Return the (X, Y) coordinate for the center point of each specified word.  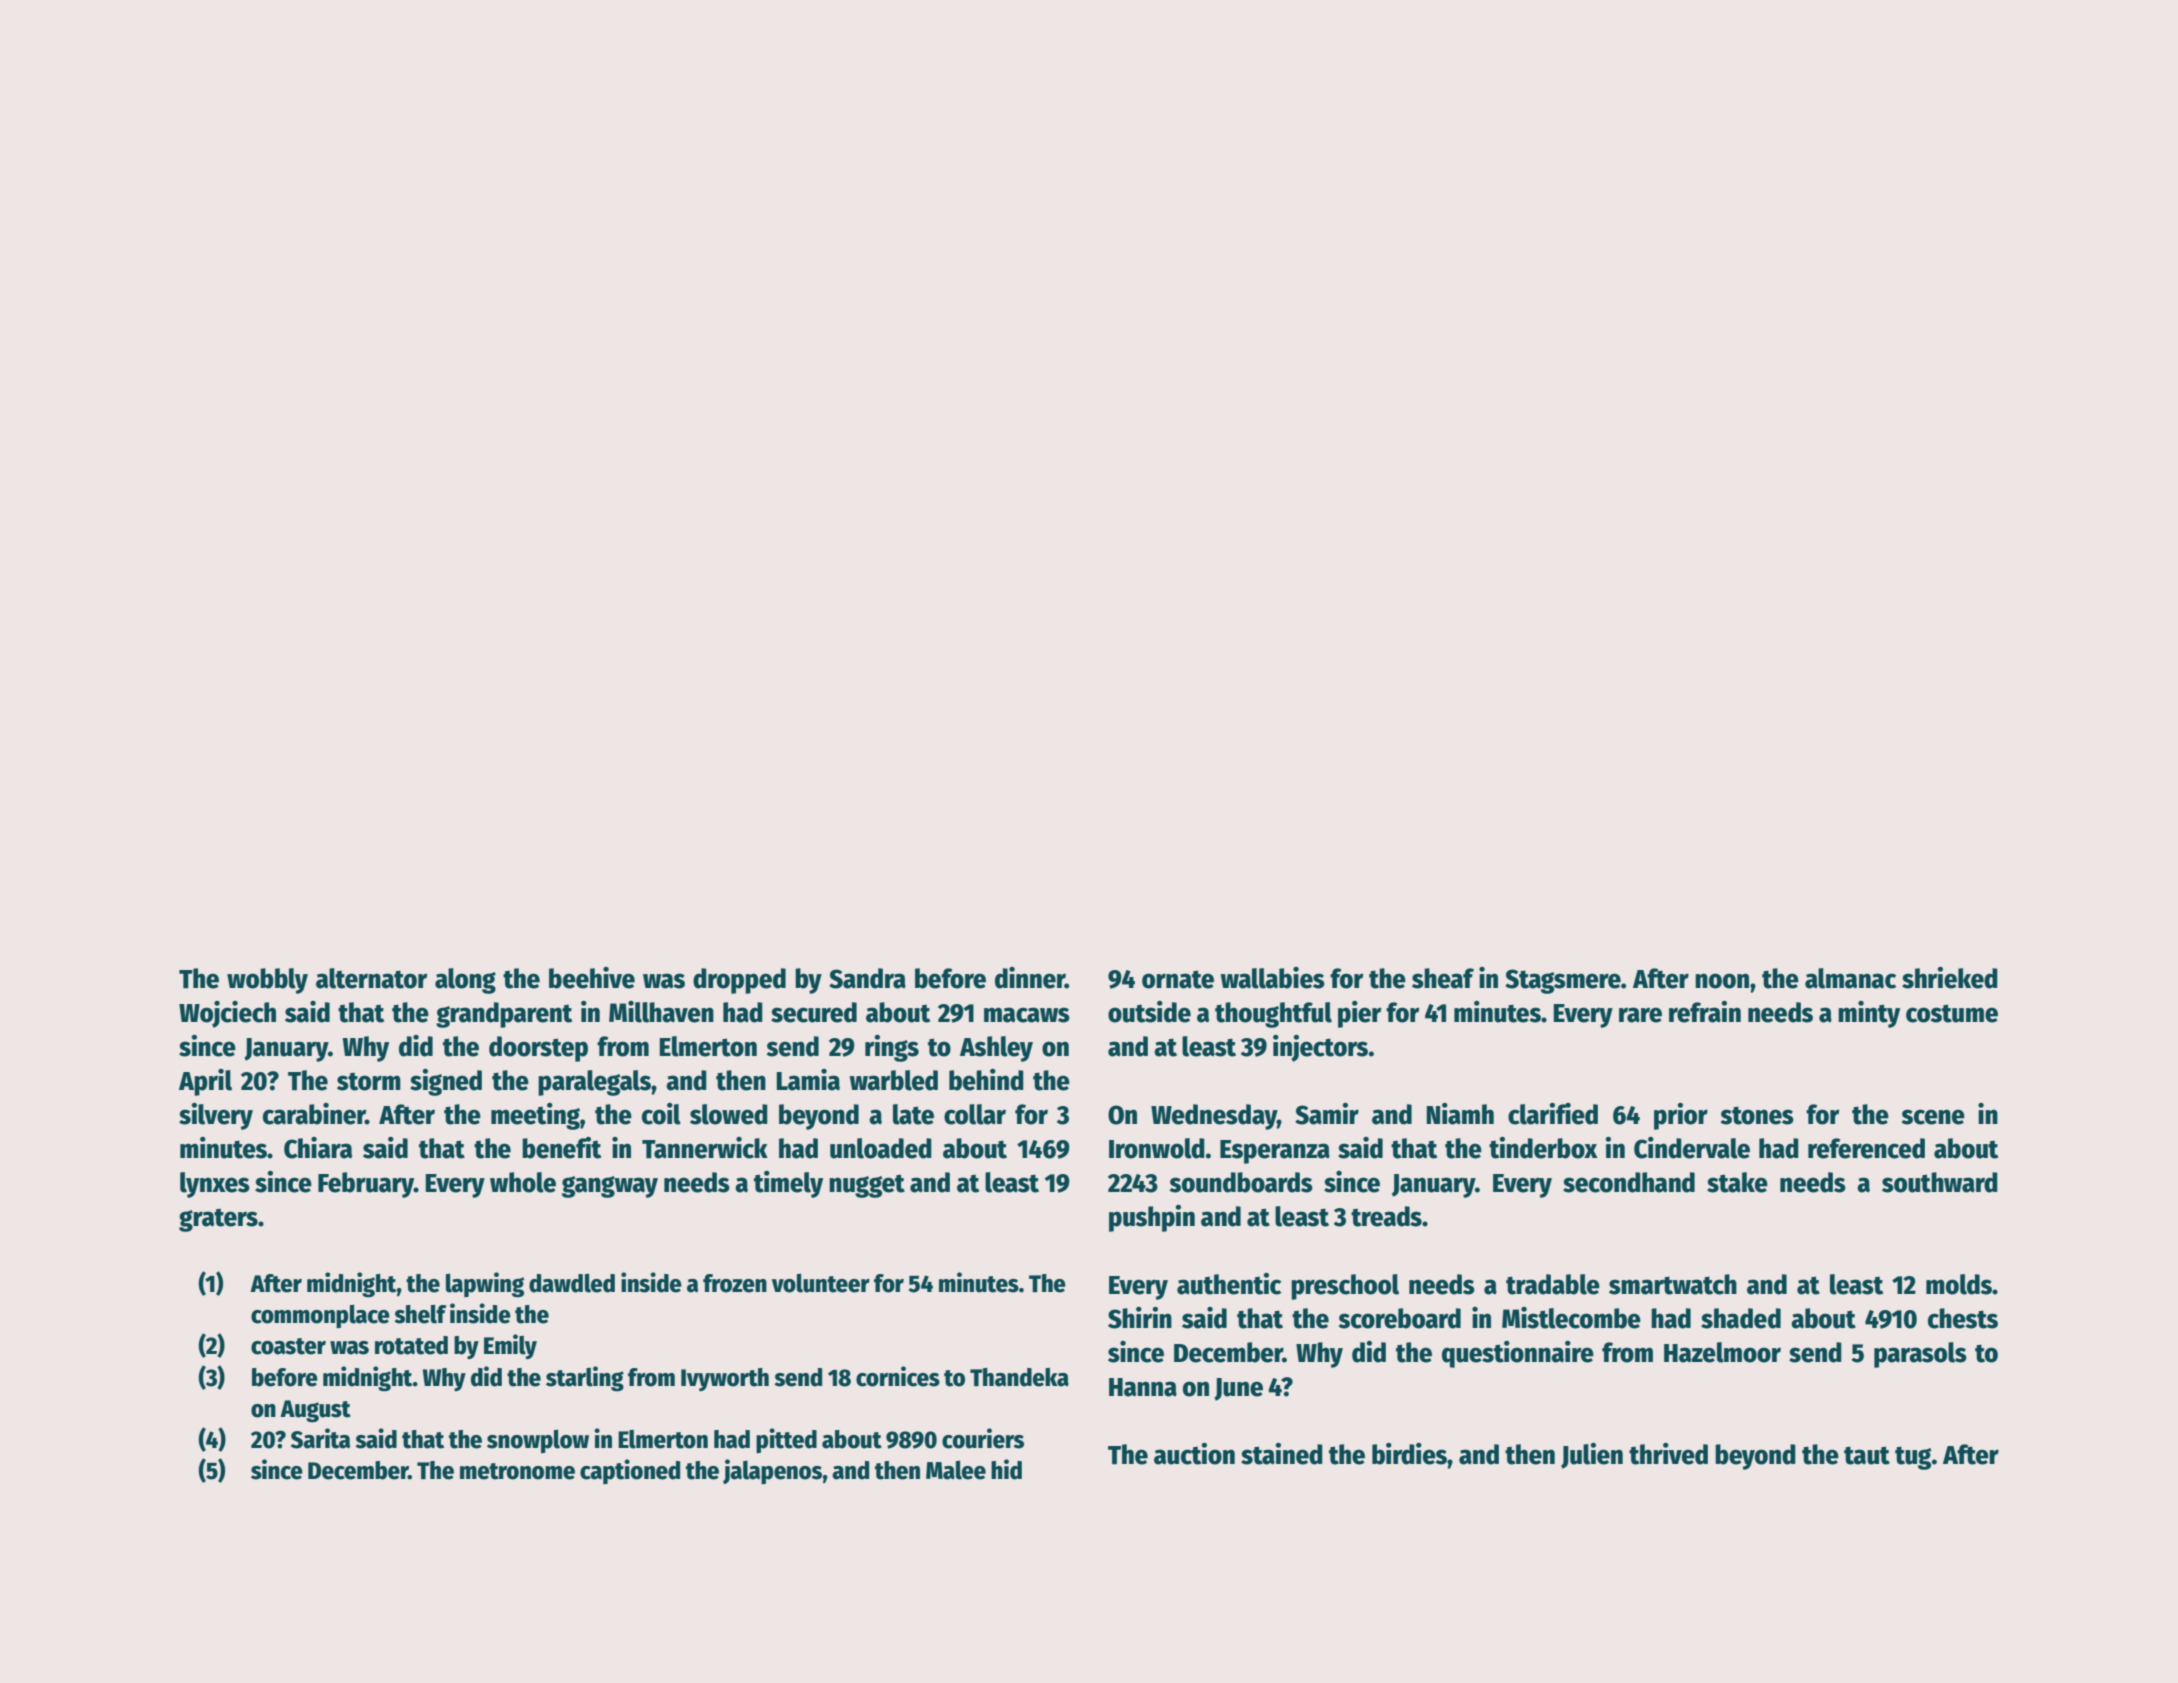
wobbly (267, 981)
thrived (1668, 1454)
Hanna (1143, 1387)
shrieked (1950, 978)
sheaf (1443, 978)
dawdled (572, 1283)
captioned (630, 1471)
